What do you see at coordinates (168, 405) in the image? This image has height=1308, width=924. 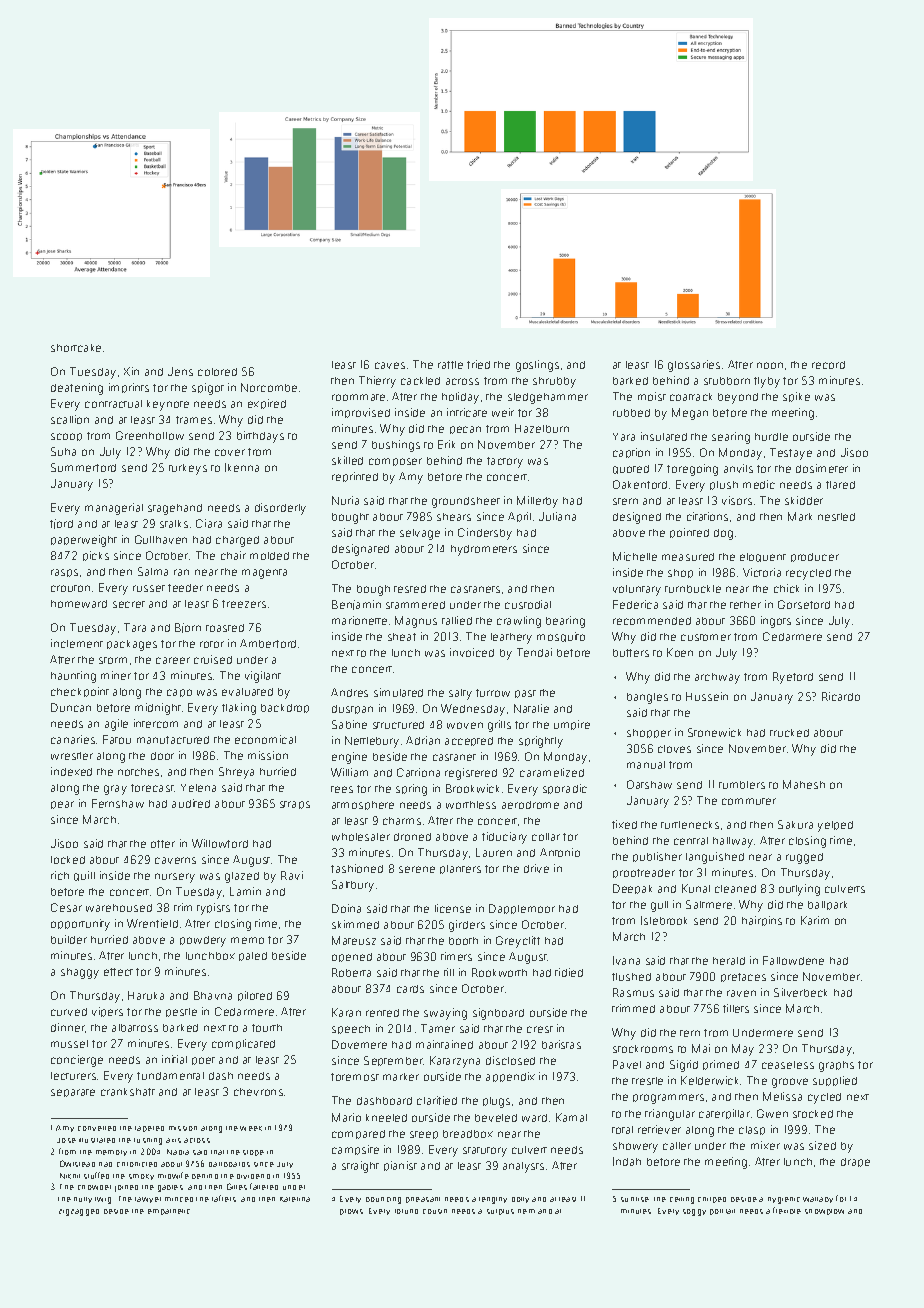 I see `keynote` at bounding box center [168, 405].
